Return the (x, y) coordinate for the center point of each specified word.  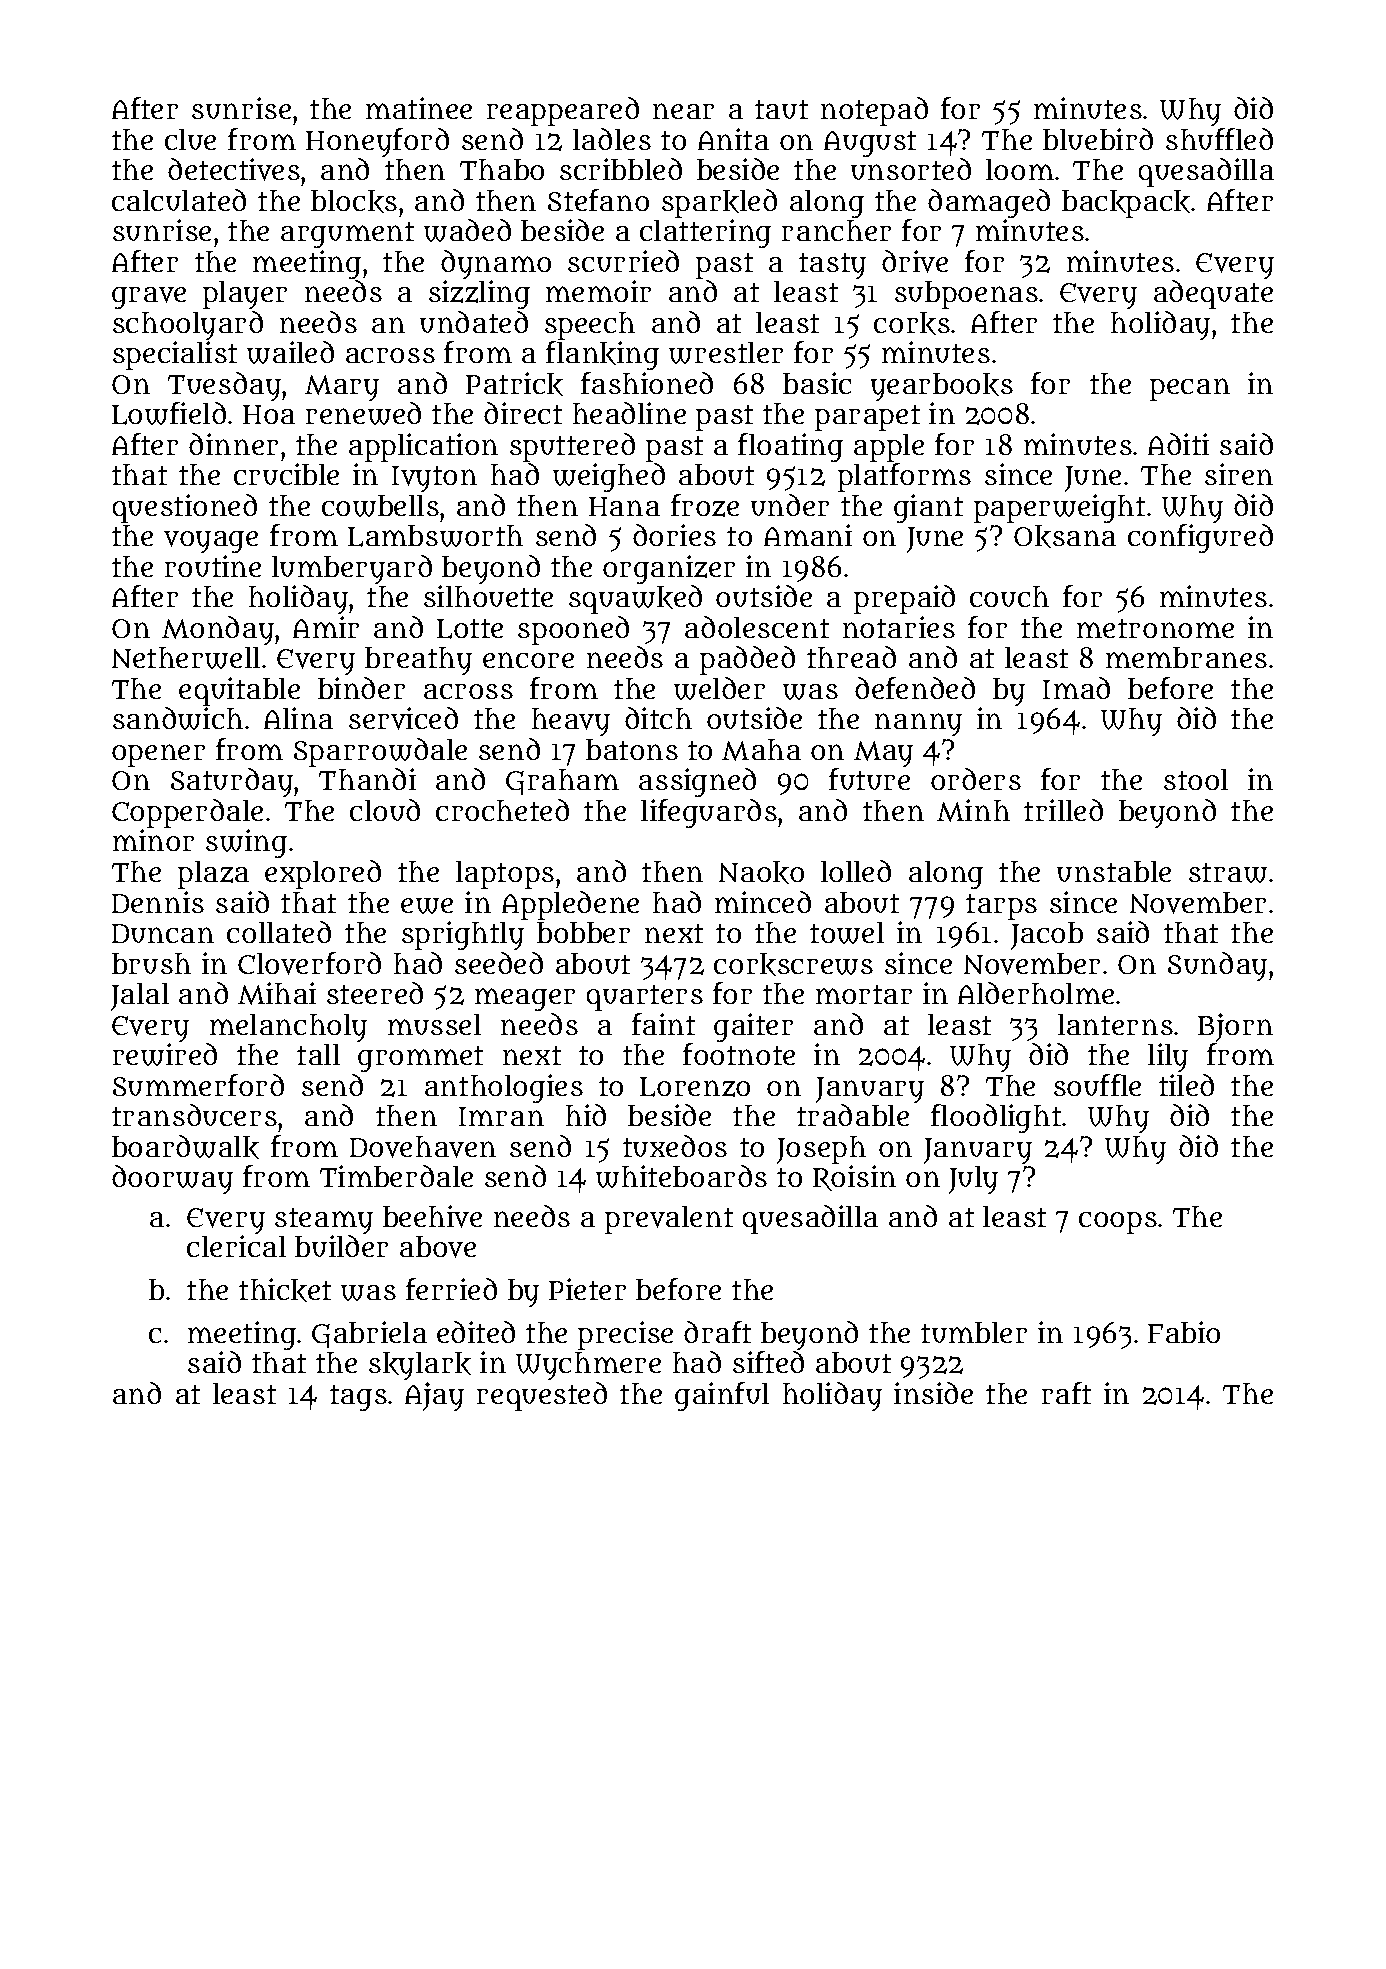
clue (190, 139)
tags (358, 1398)
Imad (1076, 688)
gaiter (753, 1027)
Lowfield (169, 413)
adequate (1213, 294)
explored (323, 874)
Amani (808, 535)
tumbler (974, 1332)
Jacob (1047, 936)
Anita (733, 139)
